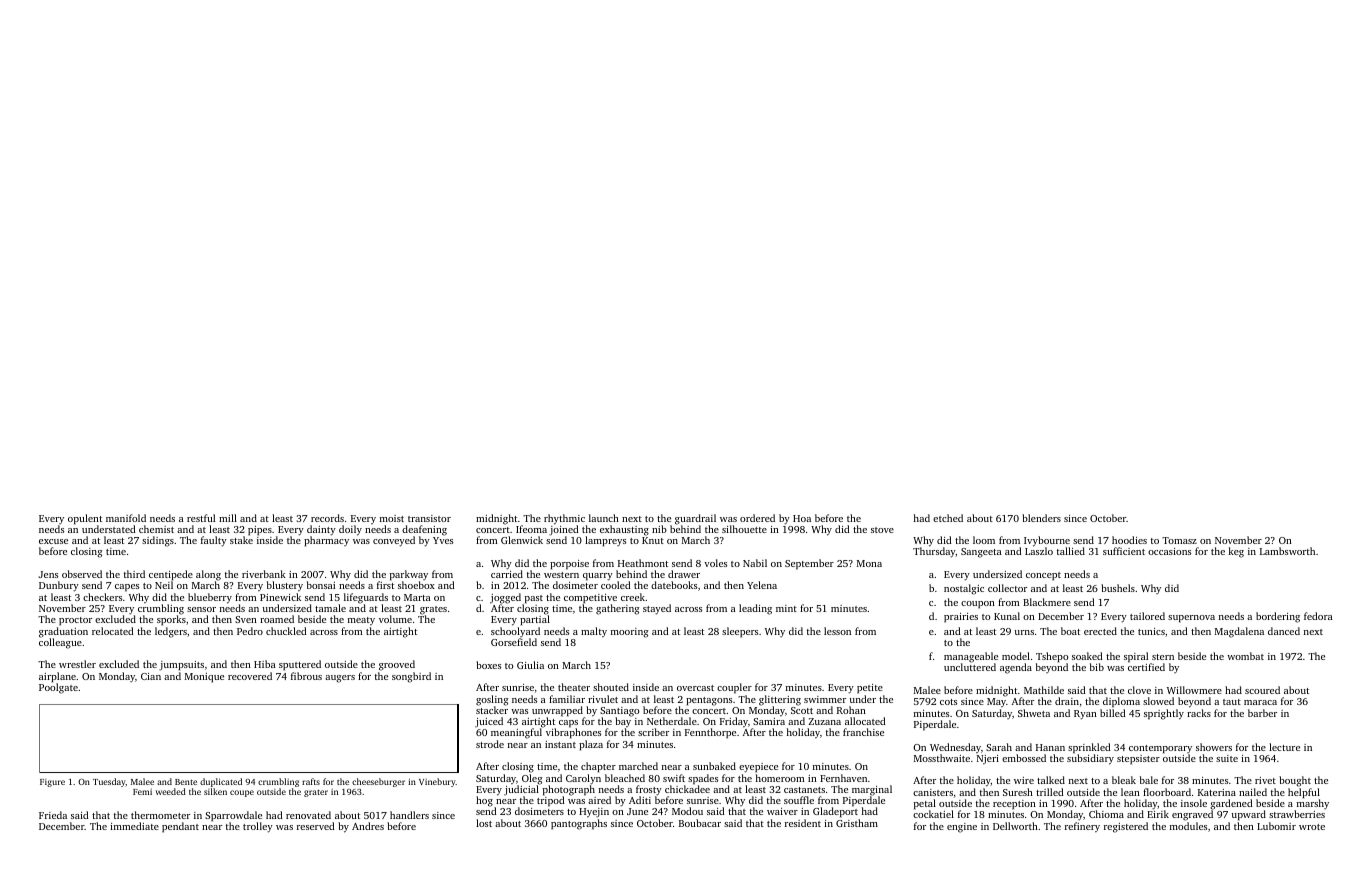 The width and height of the screenshot is (1372, 887). Describe the element at coordinates (835, 813) in the screenshot. I see `Gladeport` at that location.
